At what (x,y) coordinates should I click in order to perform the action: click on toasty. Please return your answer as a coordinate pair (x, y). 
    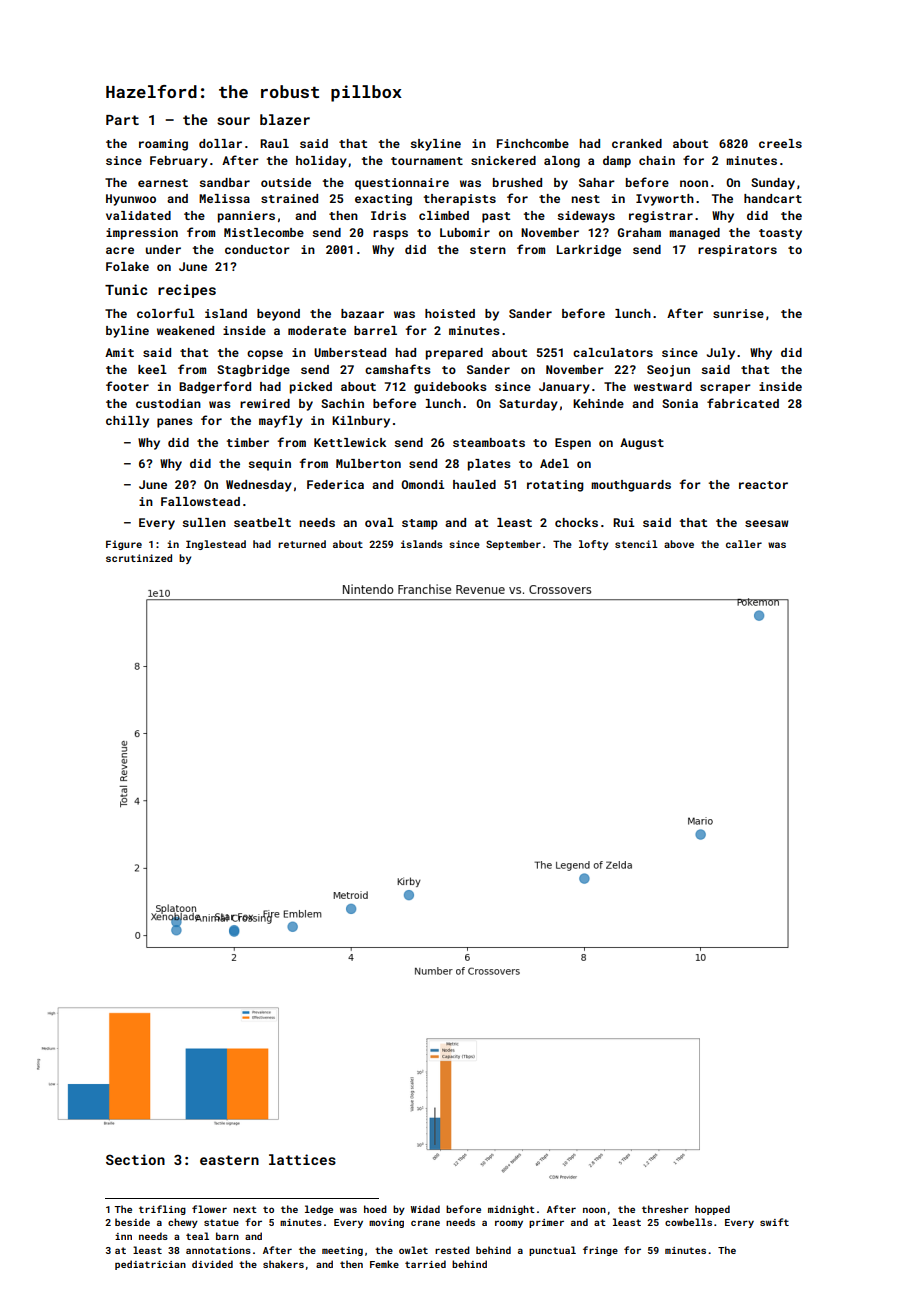
    Looking at the image, I should click on (780, 234).
